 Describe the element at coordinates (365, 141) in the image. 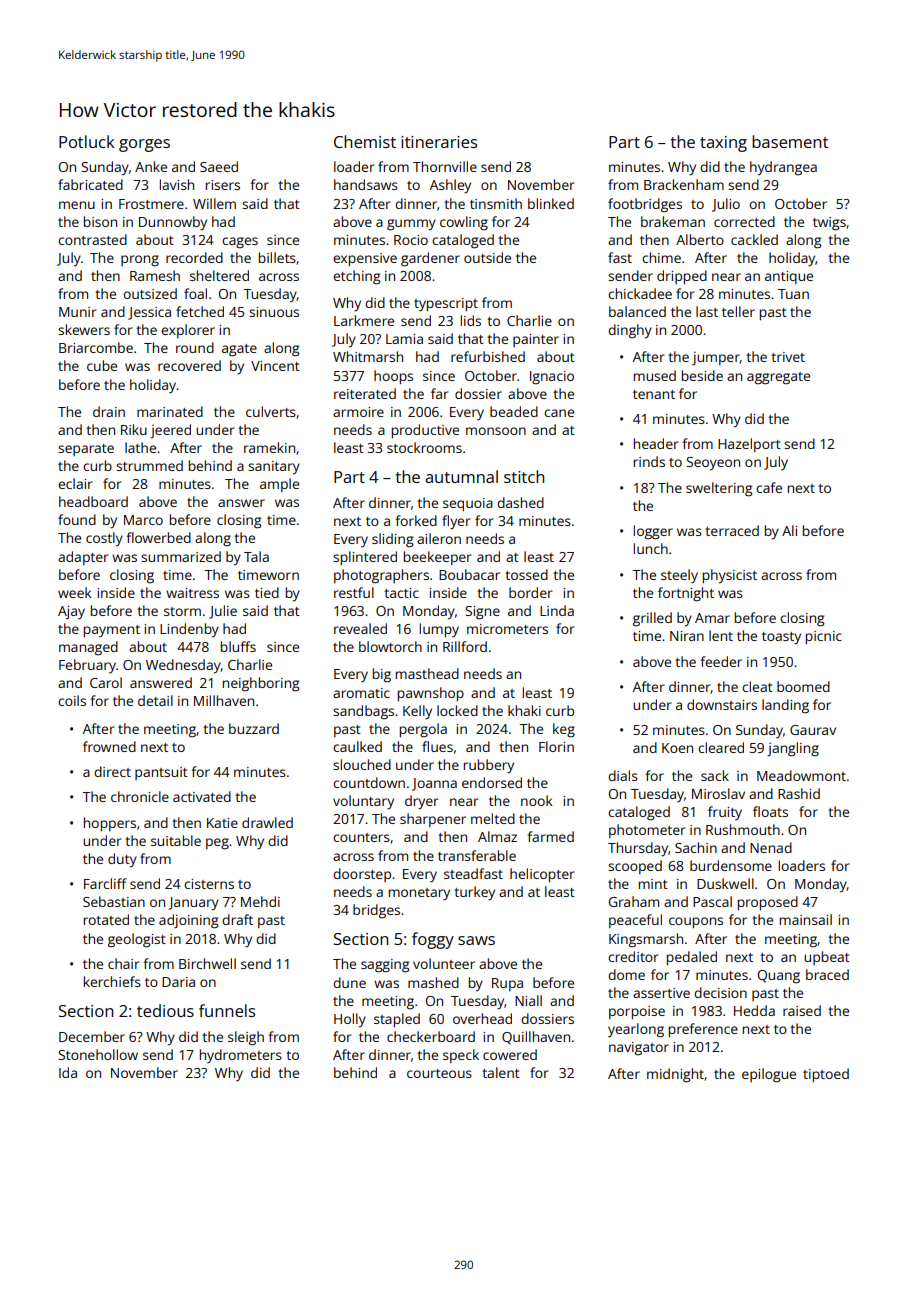

I see `Chemist` at that location.
